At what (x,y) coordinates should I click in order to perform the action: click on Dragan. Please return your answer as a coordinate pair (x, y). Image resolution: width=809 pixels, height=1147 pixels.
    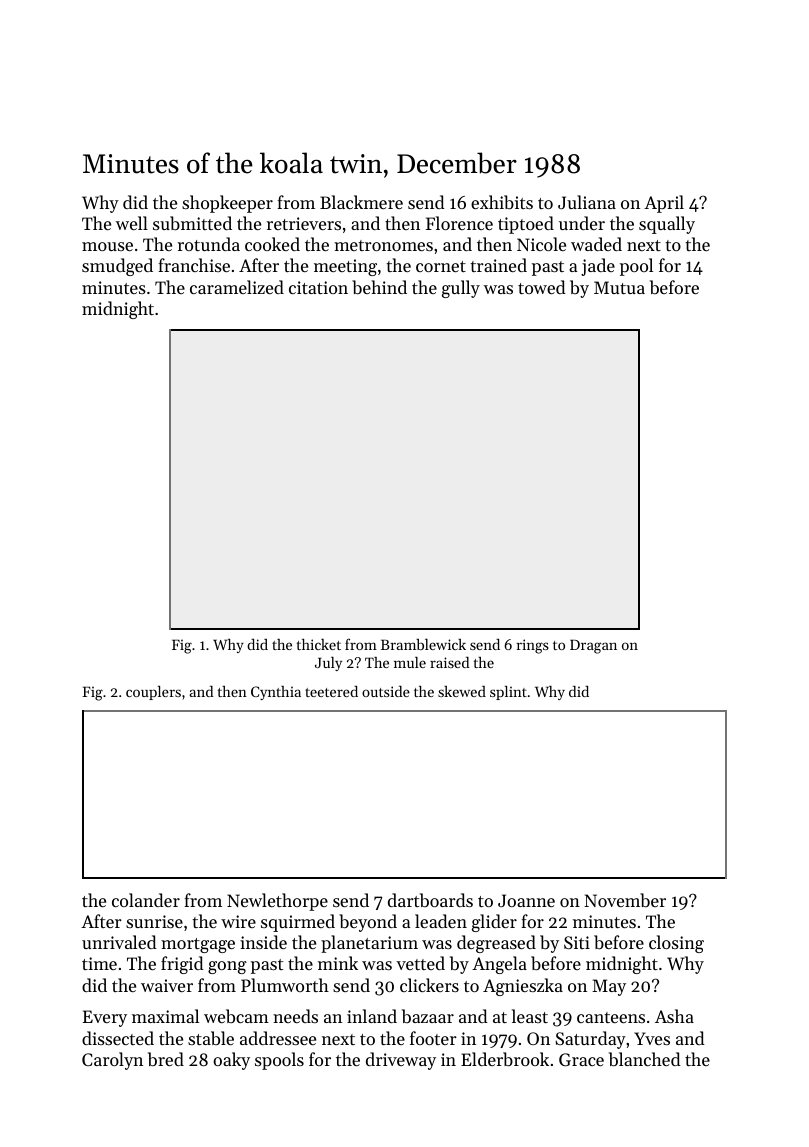
    Looking at the image, I should click on (593, 646).
